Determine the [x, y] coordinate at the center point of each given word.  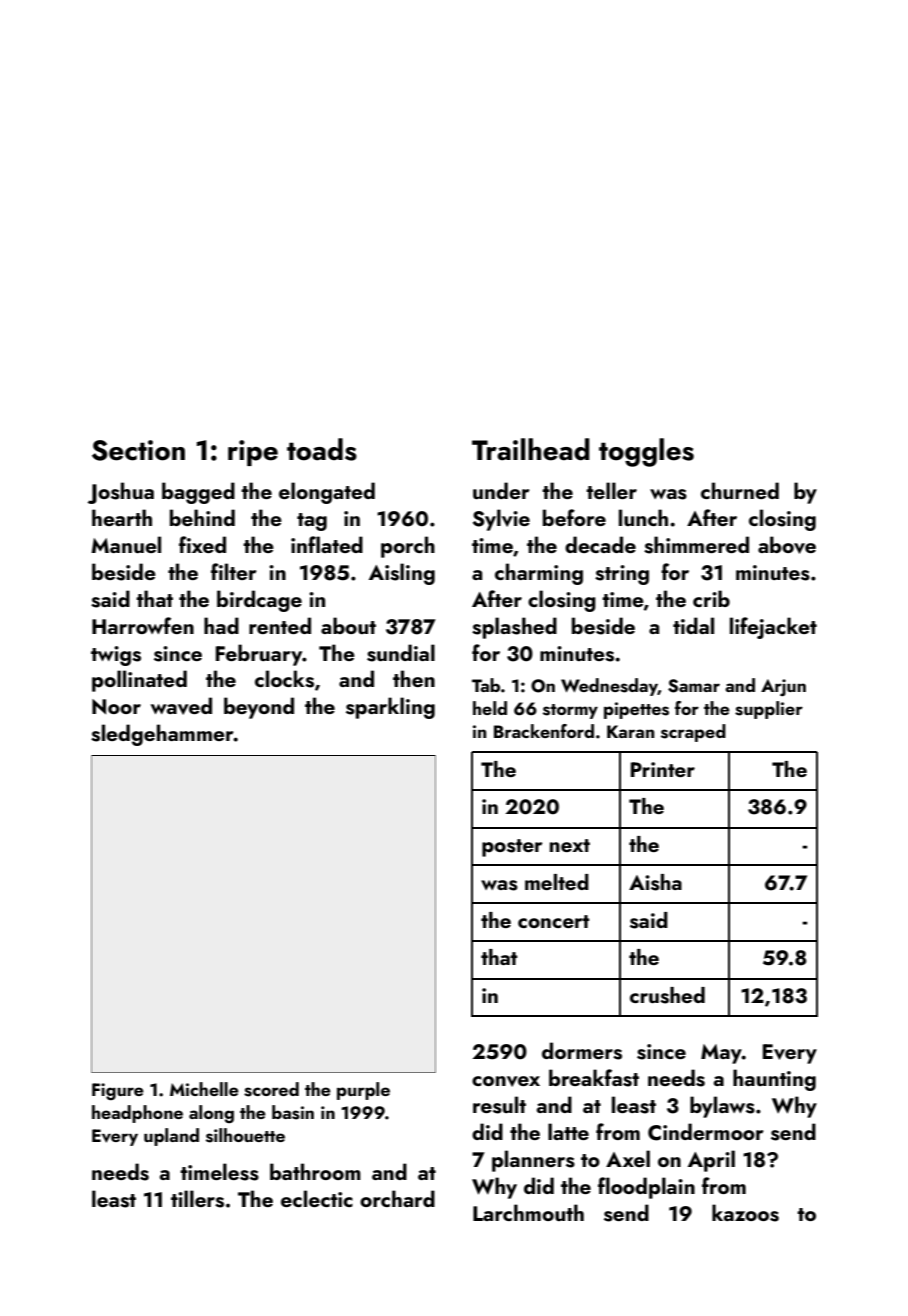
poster [512, 848]
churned [740, 490]
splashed [514, 628]
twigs [116, 656]
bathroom [315, 1171]
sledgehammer [162, 735]
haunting [774, 1080]
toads [322, 449]
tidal [693, 625]
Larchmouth [528, 1212]
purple [363, 1091]
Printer [663, 769]
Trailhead [531, 449]
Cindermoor [706, 1132]
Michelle [204, 1089]
